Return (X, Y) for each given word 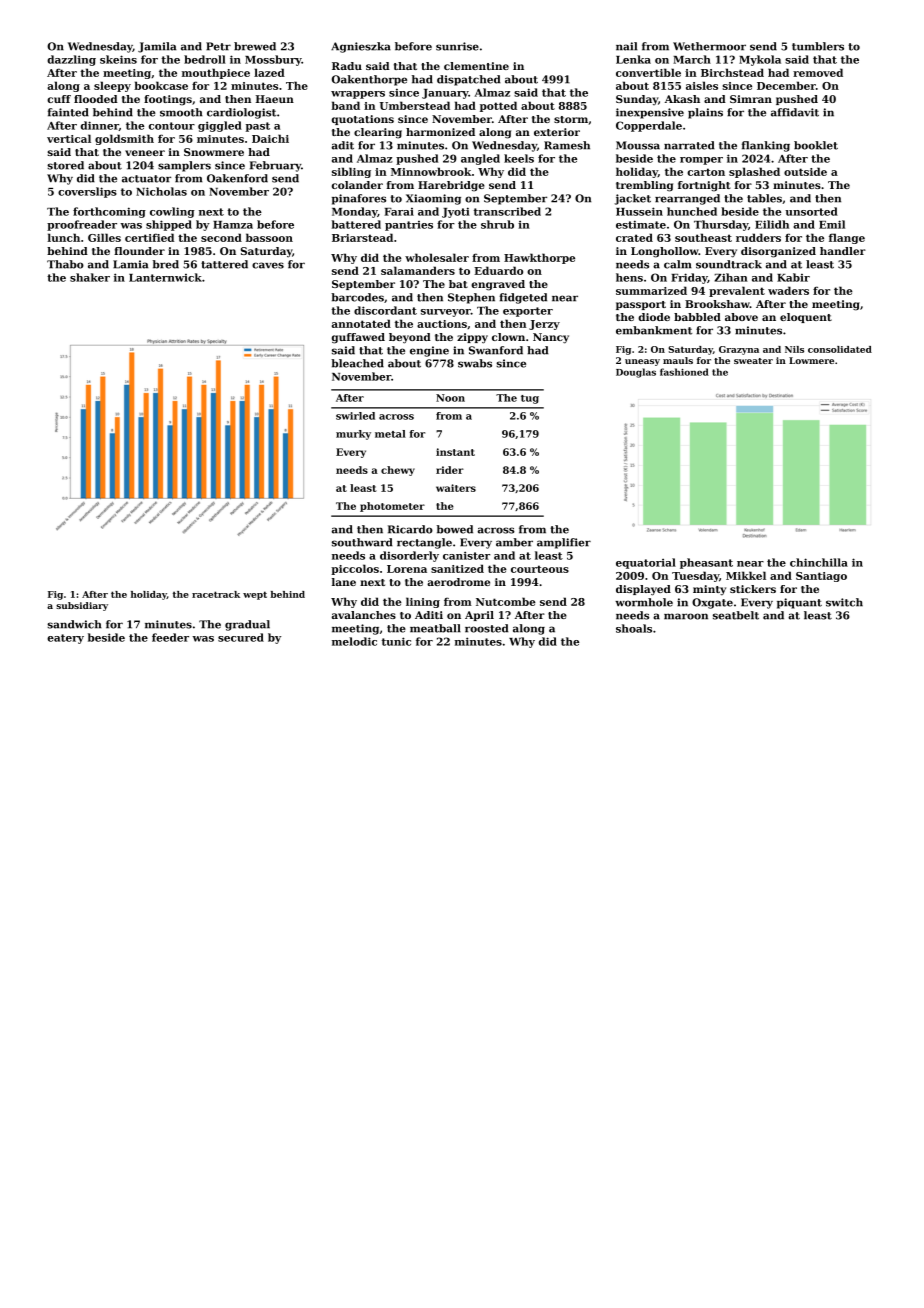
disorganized (778, 252)
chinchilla (819, 562)
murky (353, 435)
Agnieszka (361, 47)
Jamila (157, 47)
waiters (456, 488)
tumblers (818, 46)
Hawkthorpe (539, 258)
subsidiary (82, 606)
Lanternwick (165, 277)
